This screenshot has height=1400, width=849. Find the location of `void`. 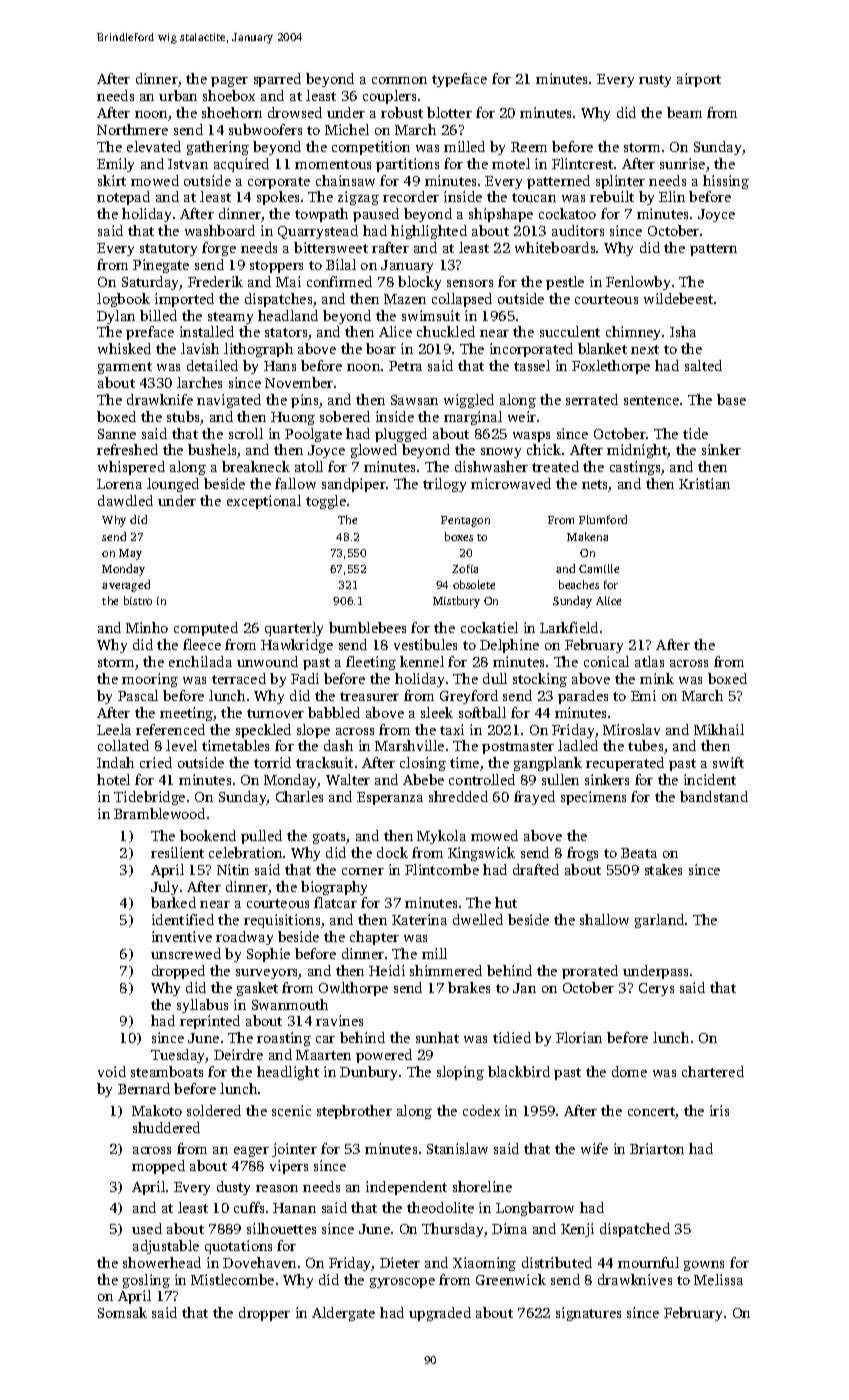

void is located at coordinates (112, 1071).
